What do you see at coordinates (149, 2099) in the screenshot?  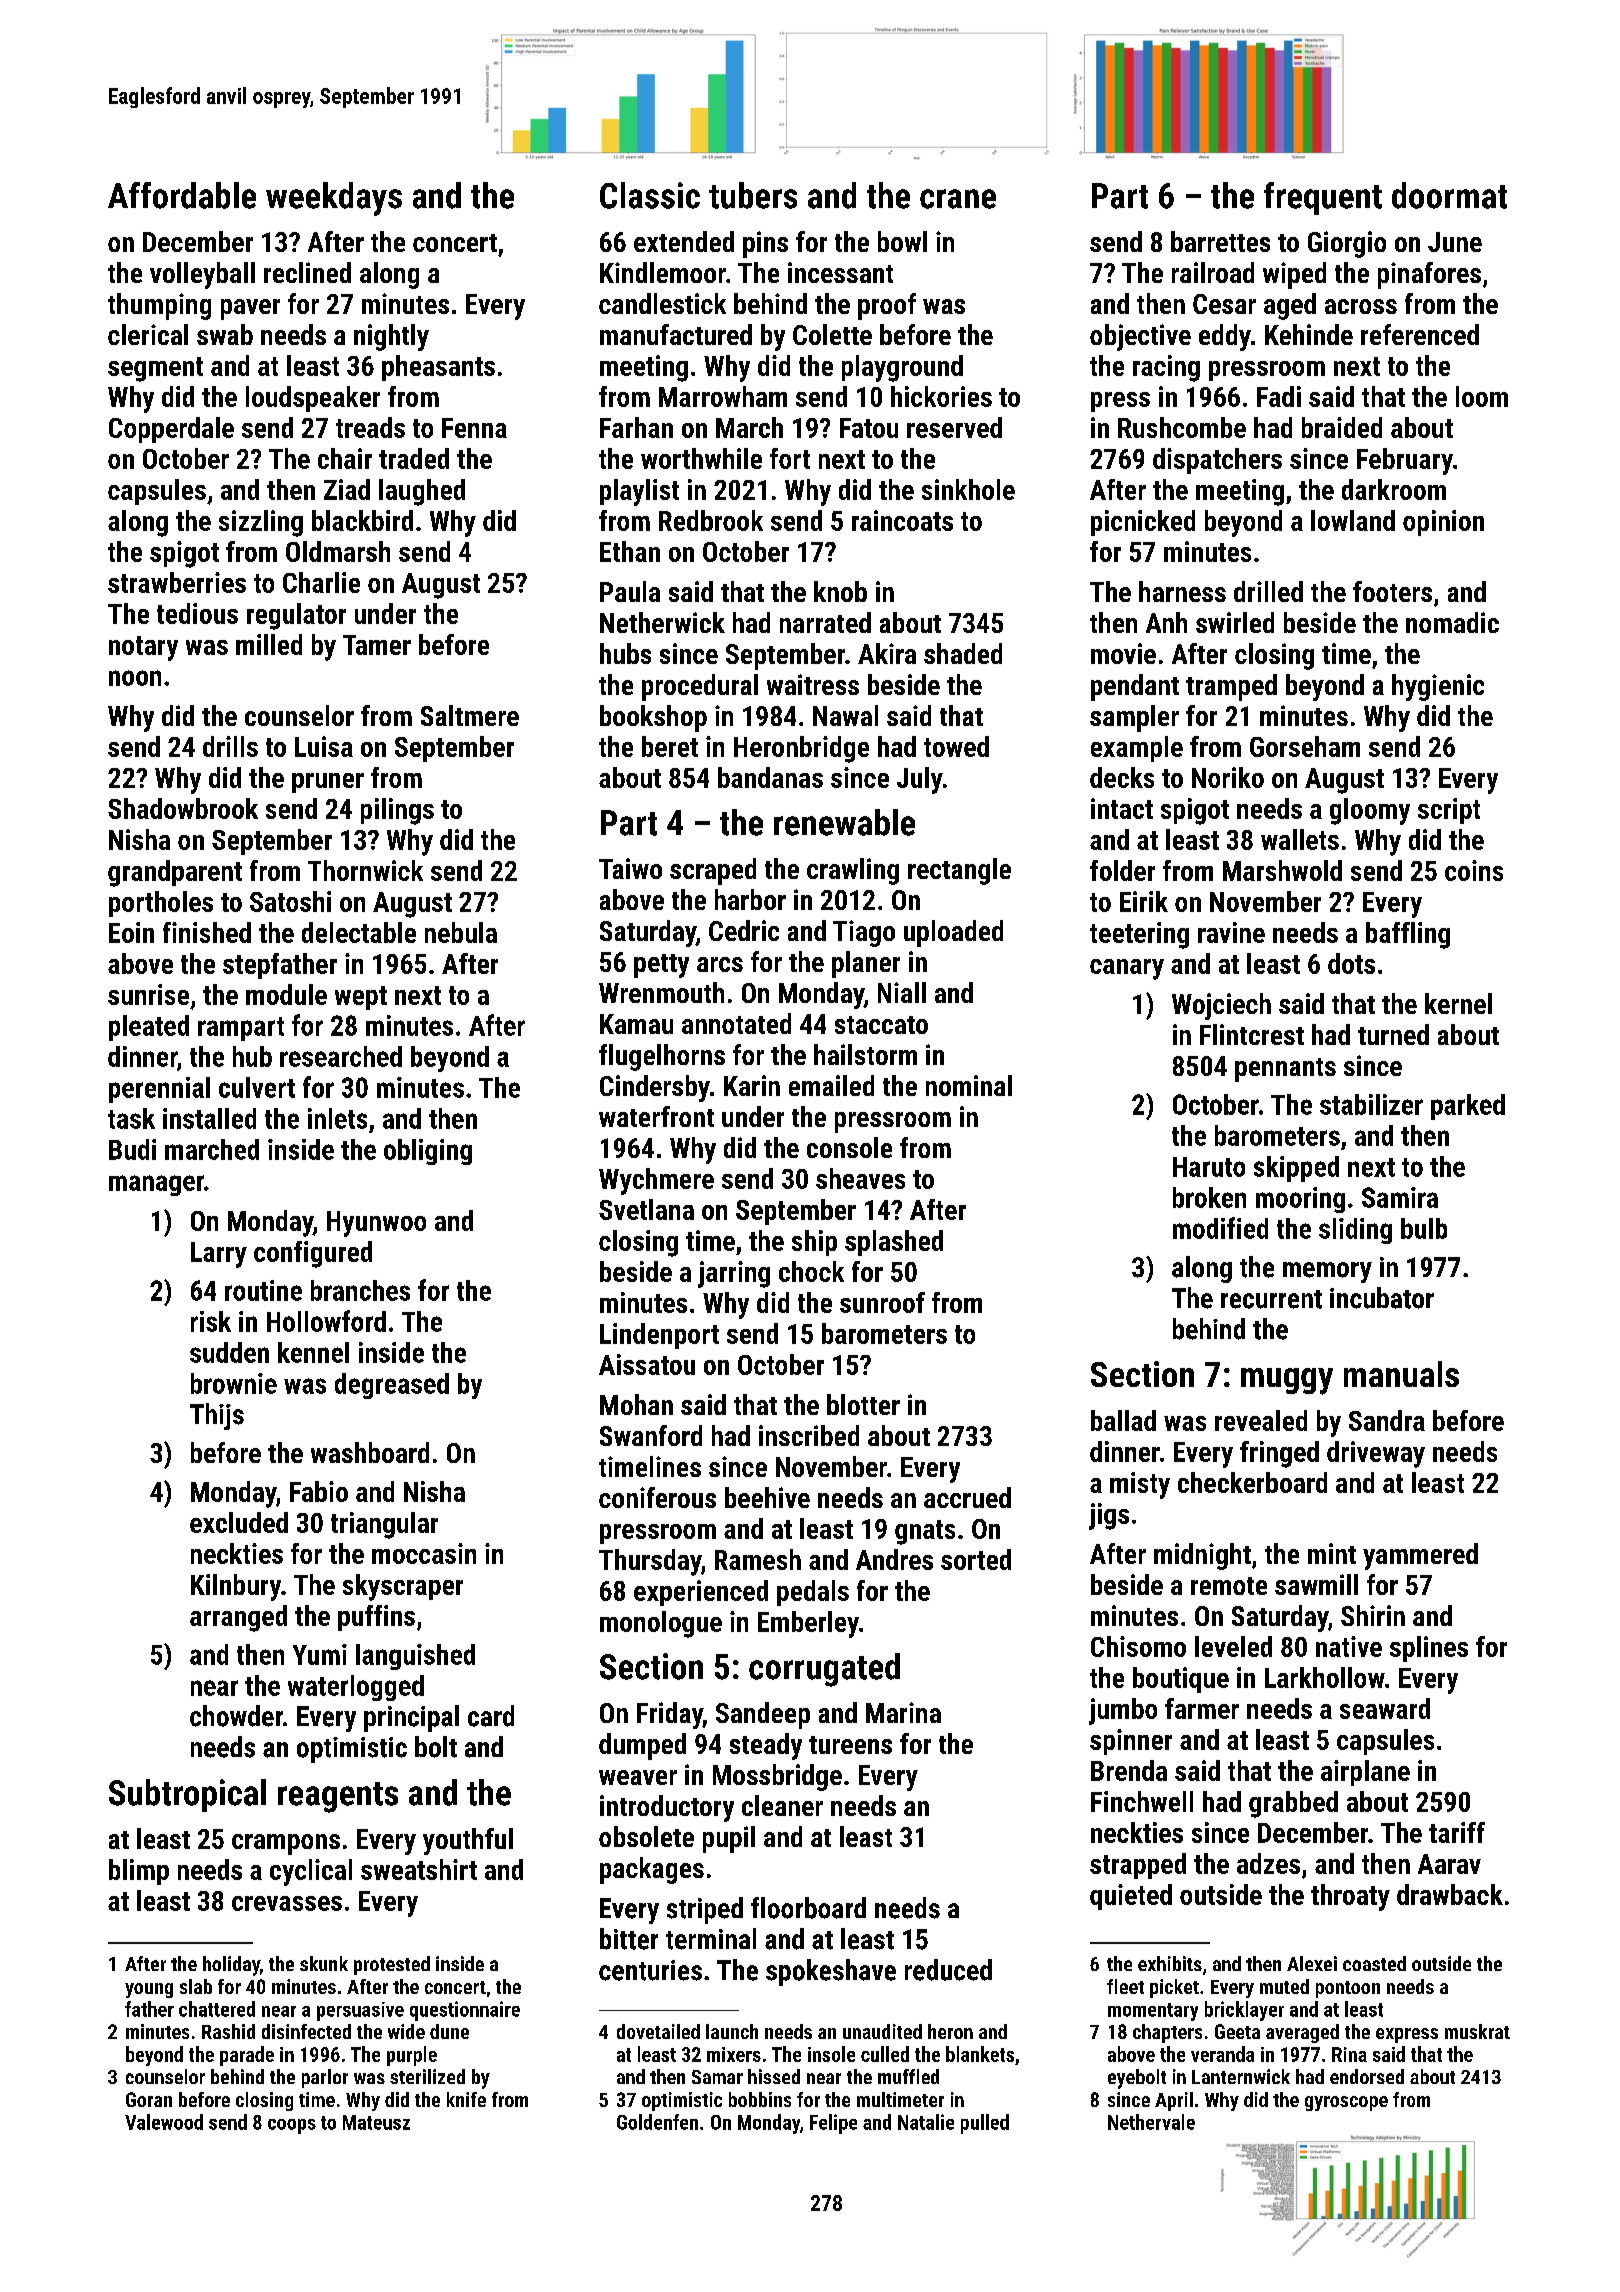 I see `Goran` at bounding box center [149, 2099].
